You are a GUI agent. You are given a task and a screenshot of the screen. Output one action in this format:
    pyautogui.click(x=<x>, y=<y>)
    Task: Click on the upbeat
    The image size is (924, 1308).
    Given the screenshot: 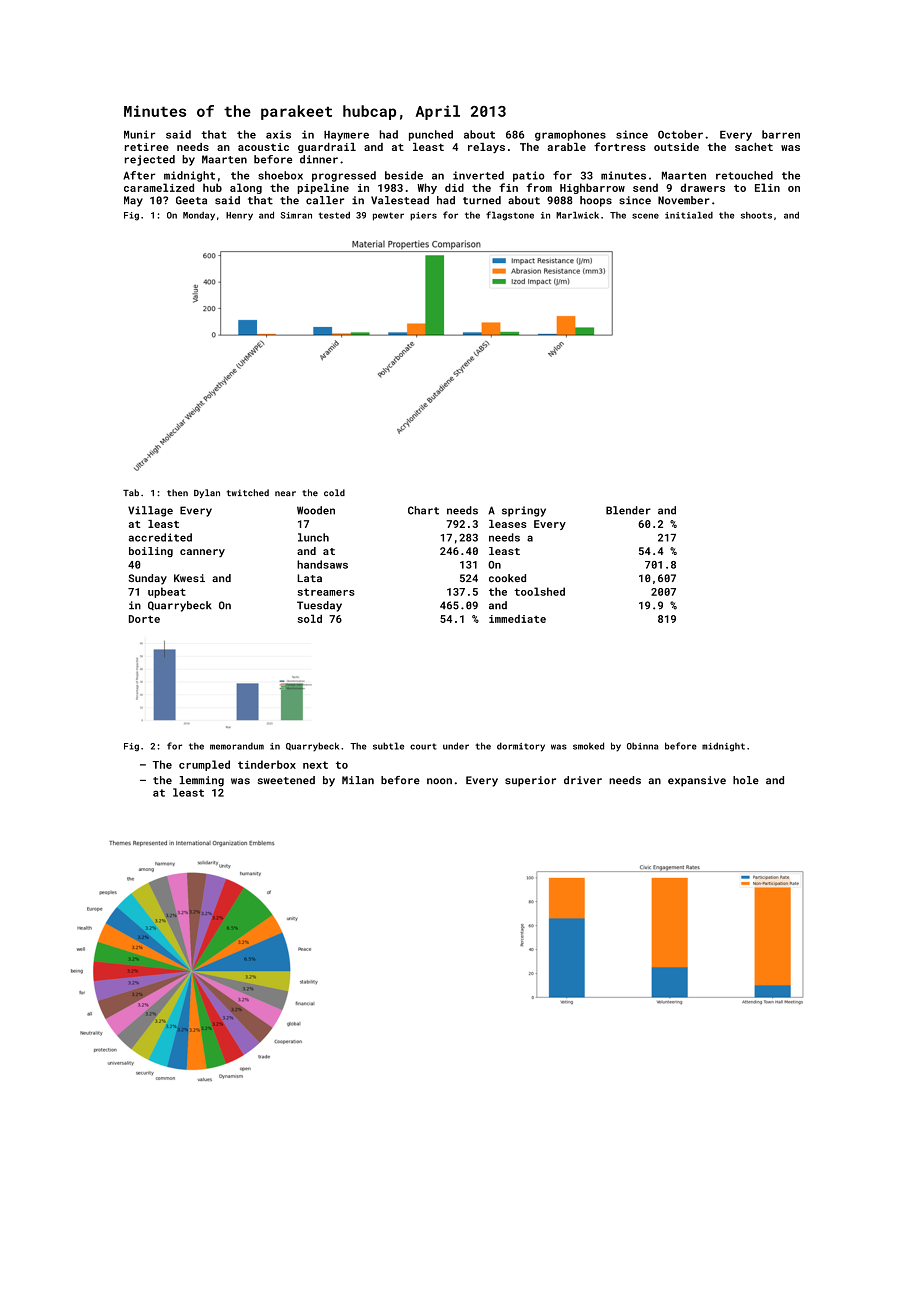 What is the action you would take?
    pyautogui.click(x=167, y=592)
